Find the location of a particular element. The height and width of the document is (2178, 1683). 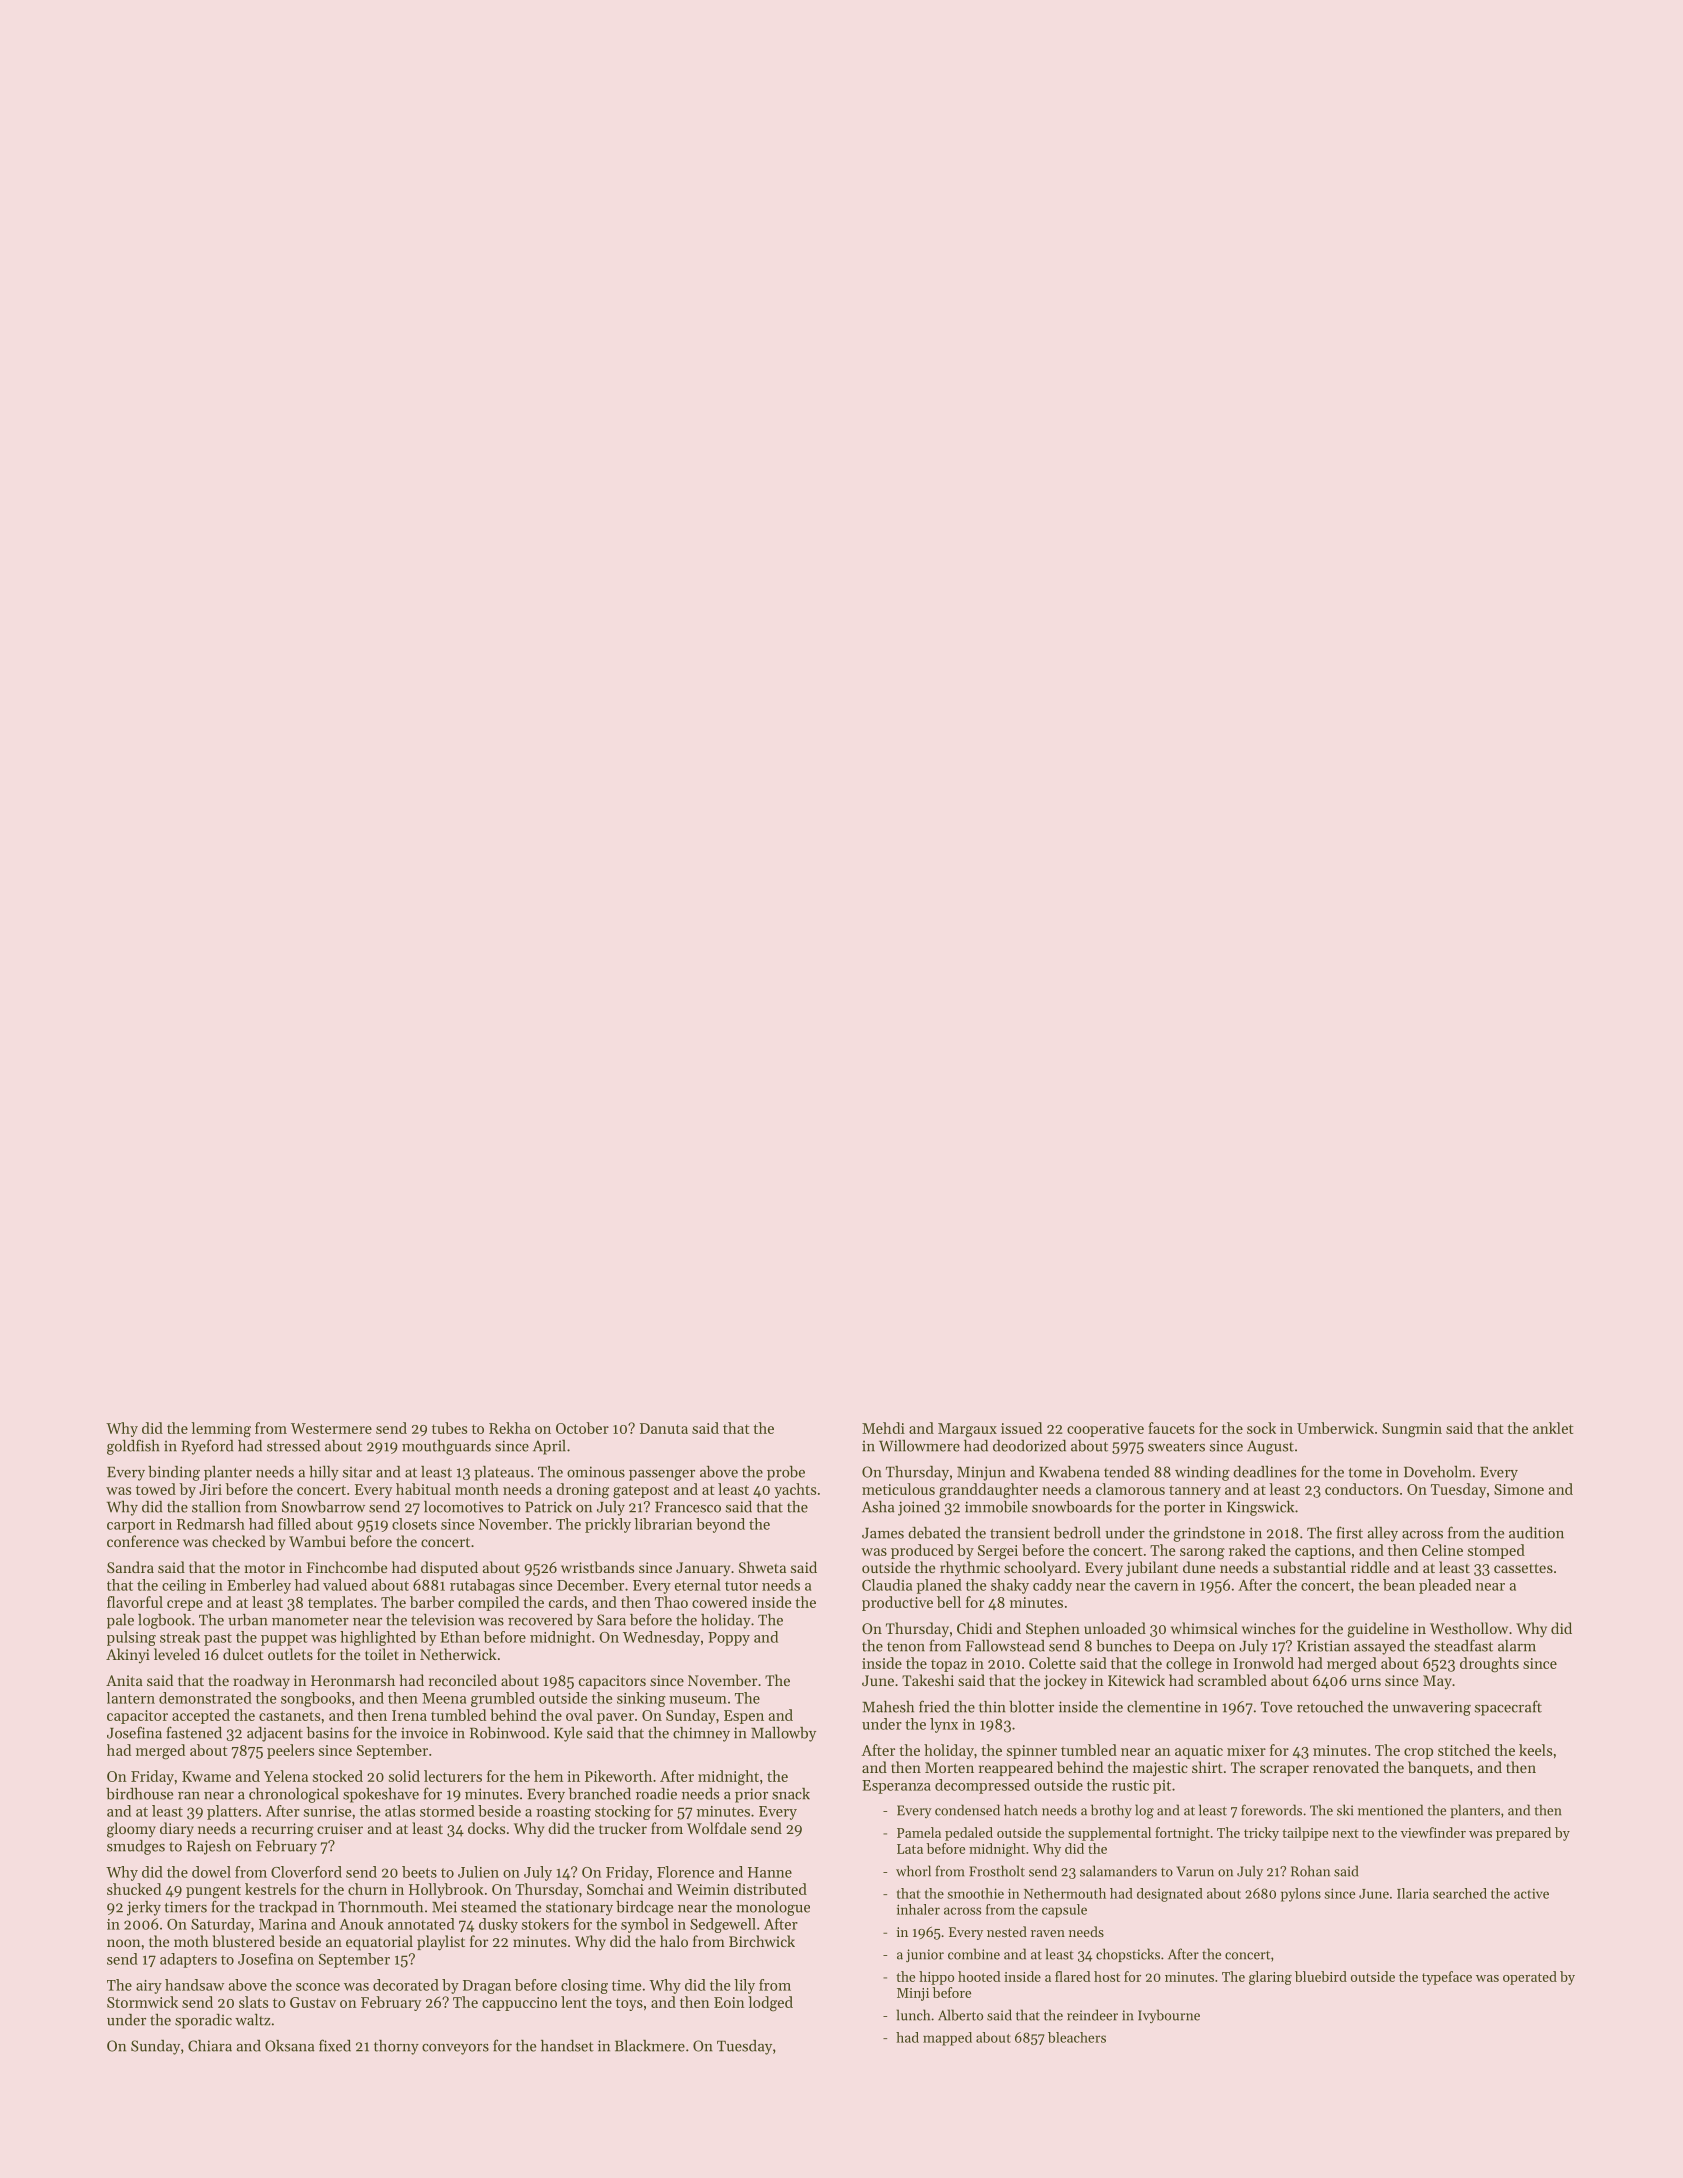

beyond is located at coordinates (720, 1525).
